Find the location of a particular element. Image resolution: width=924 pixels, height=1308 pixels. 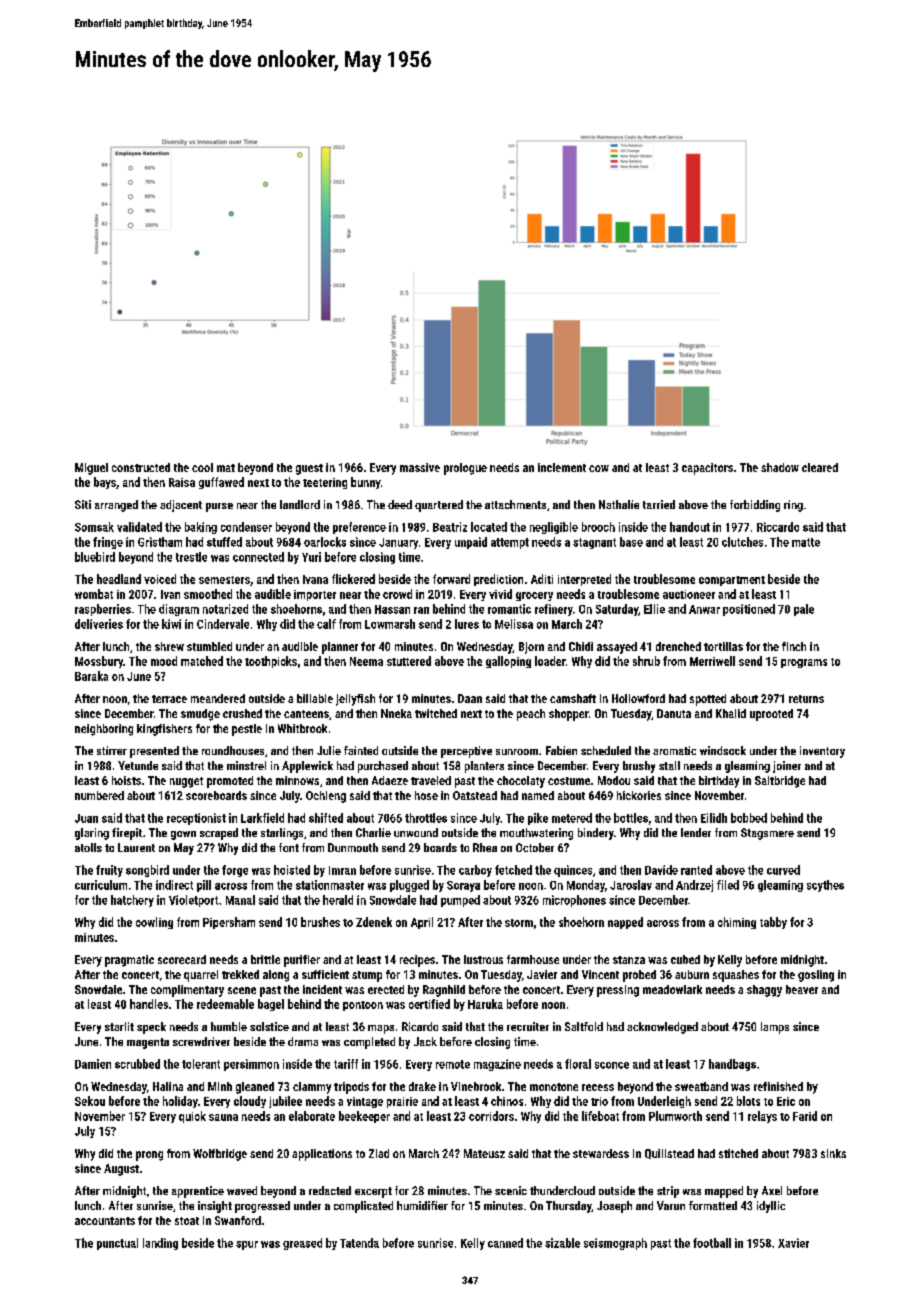

bagel is located at coordinates (271, 1005).
